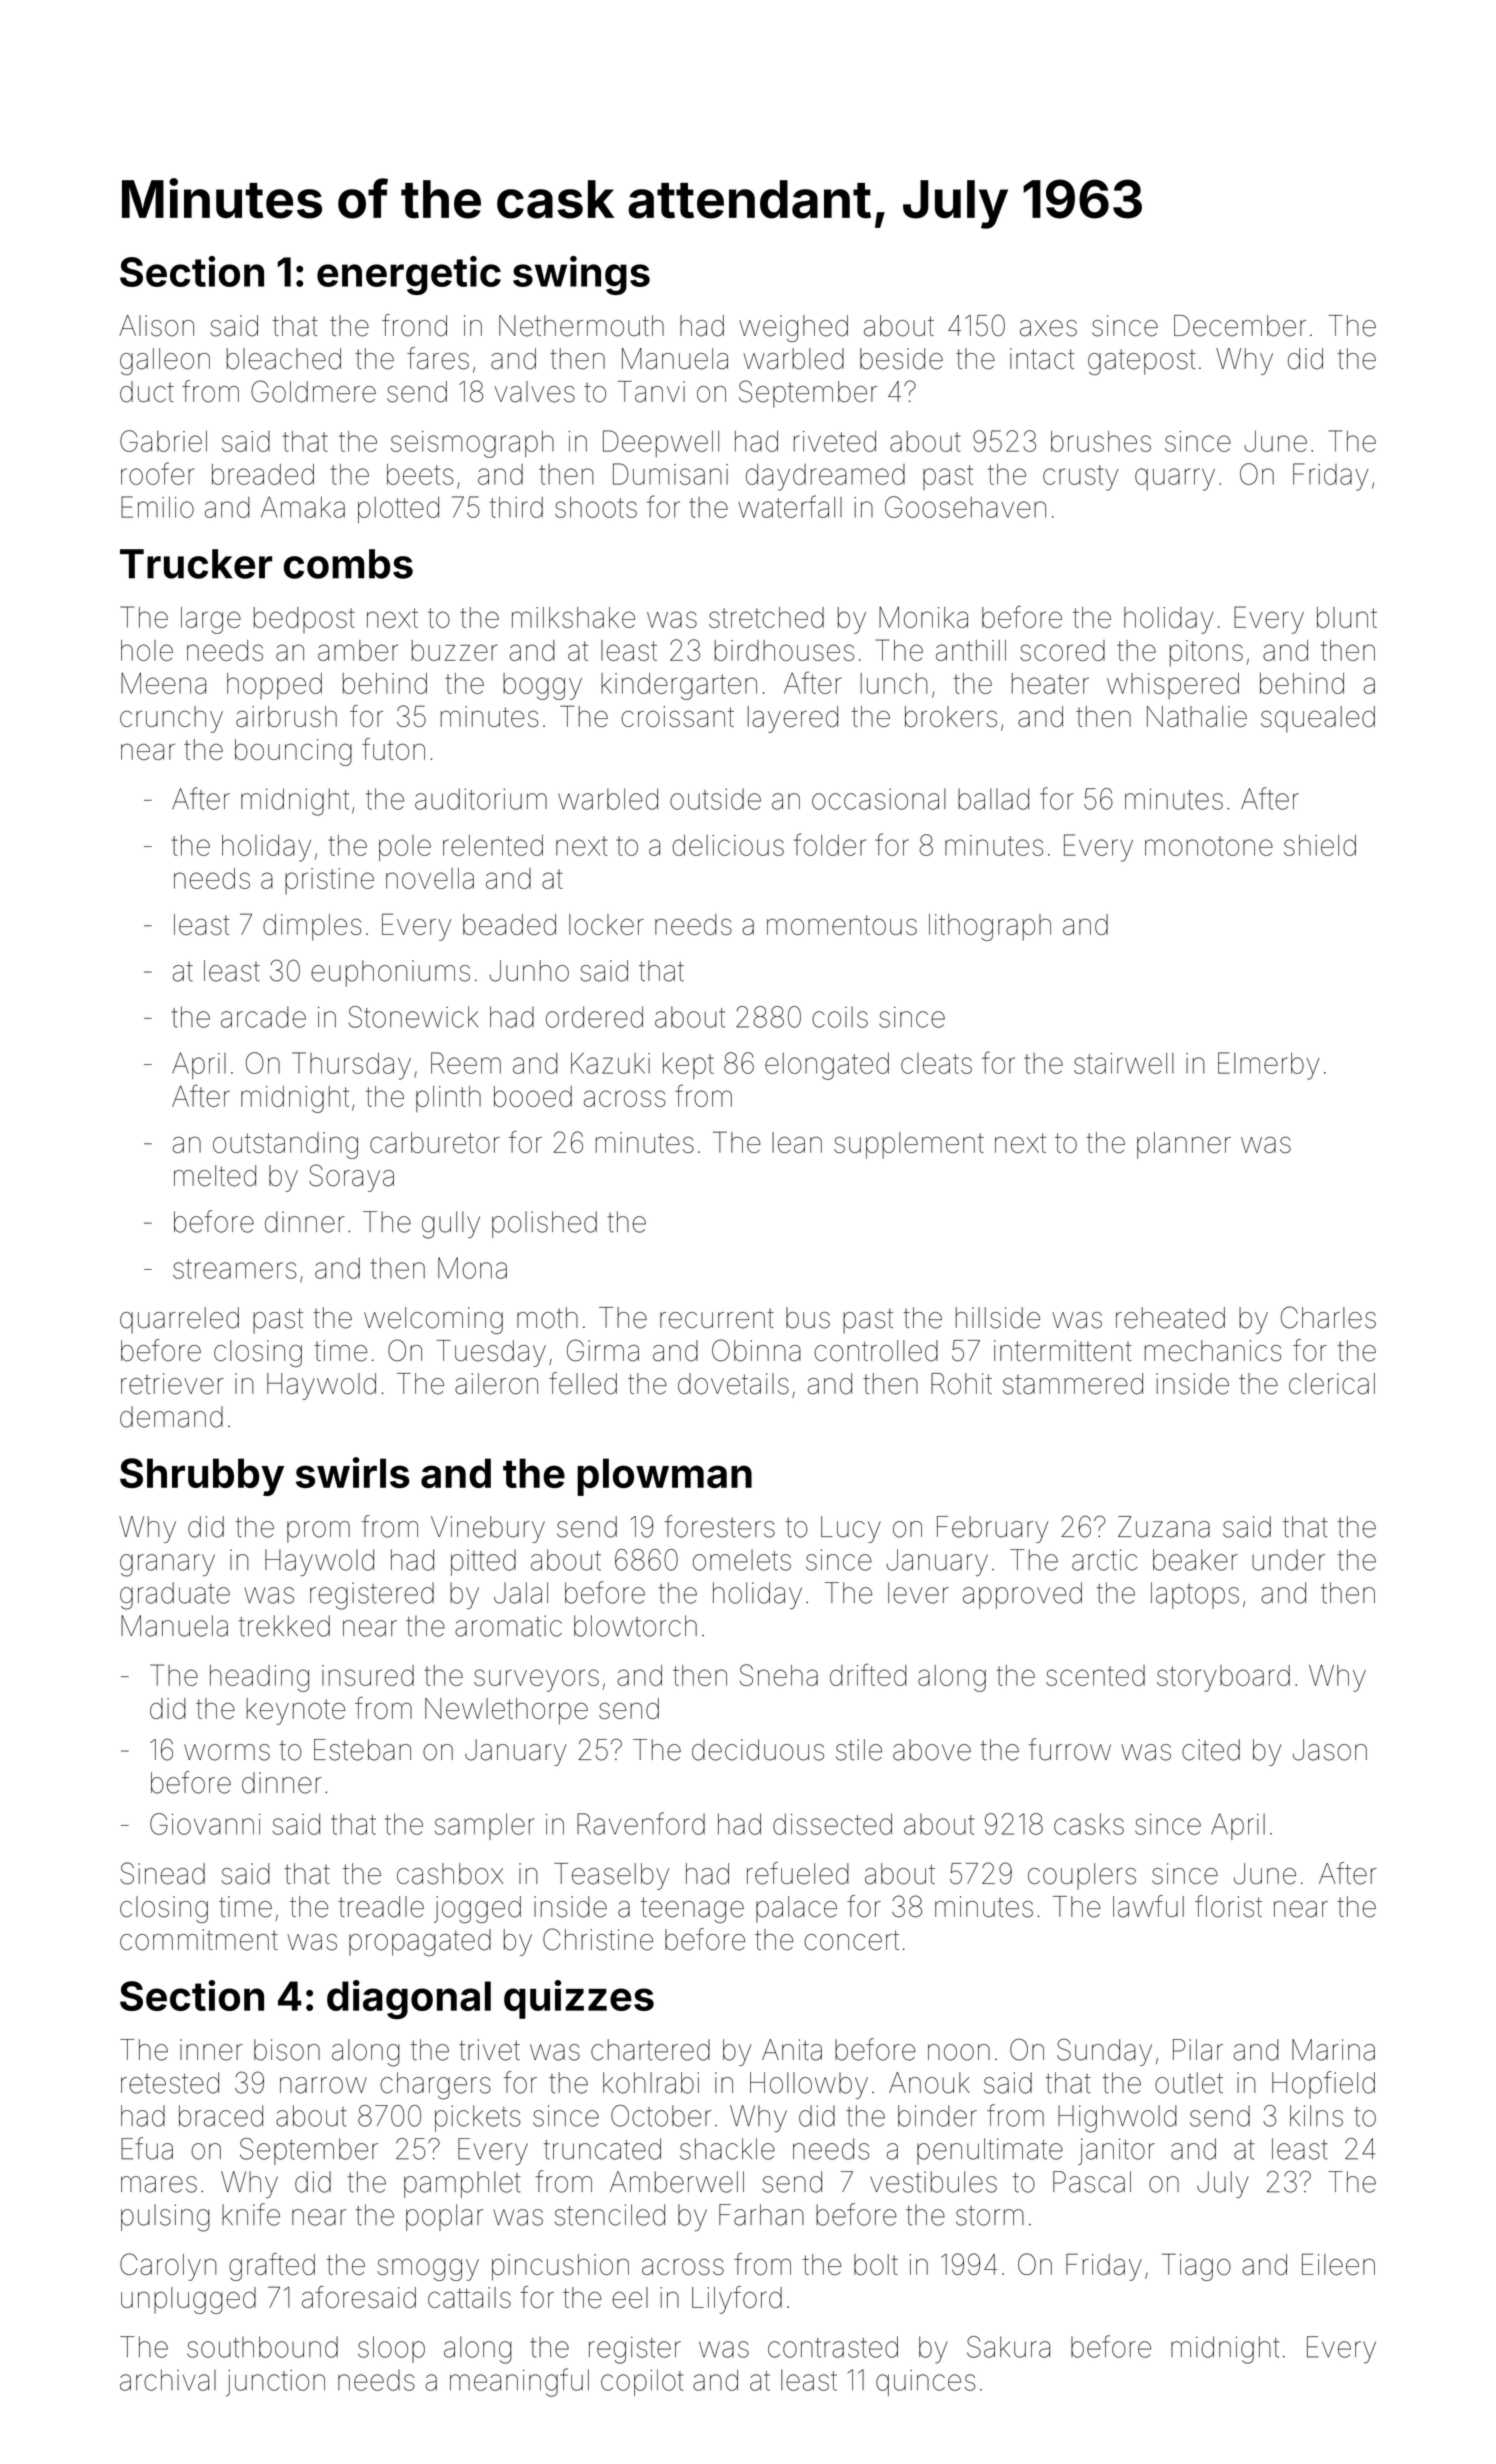  What do you see at coordinates (179, 1320) in the screenshot?
I see `quarreled` at bounding box center [179, 1320].
